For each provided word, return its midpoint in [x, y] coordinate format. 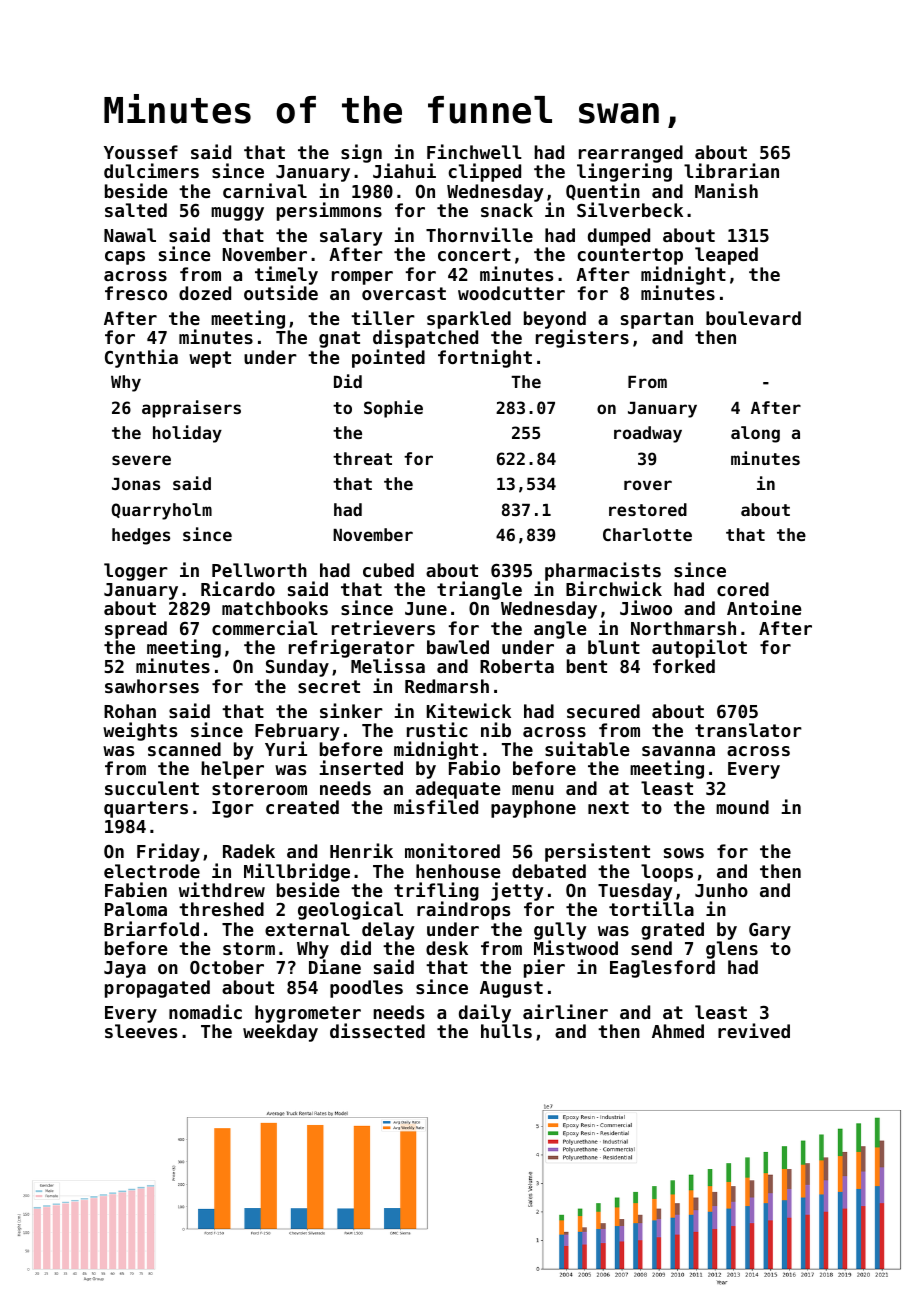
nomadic [205, 1011]
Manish [726, 190]
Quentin [603, 191]
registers [582, 339]
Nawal [130, 235]
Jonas [136, 484]
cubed [388, 570]
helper [232, 770]
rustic [437, 729]
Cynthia [141, 358]
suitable [587, 748]
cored [743, 589]
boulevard [753, 318]
